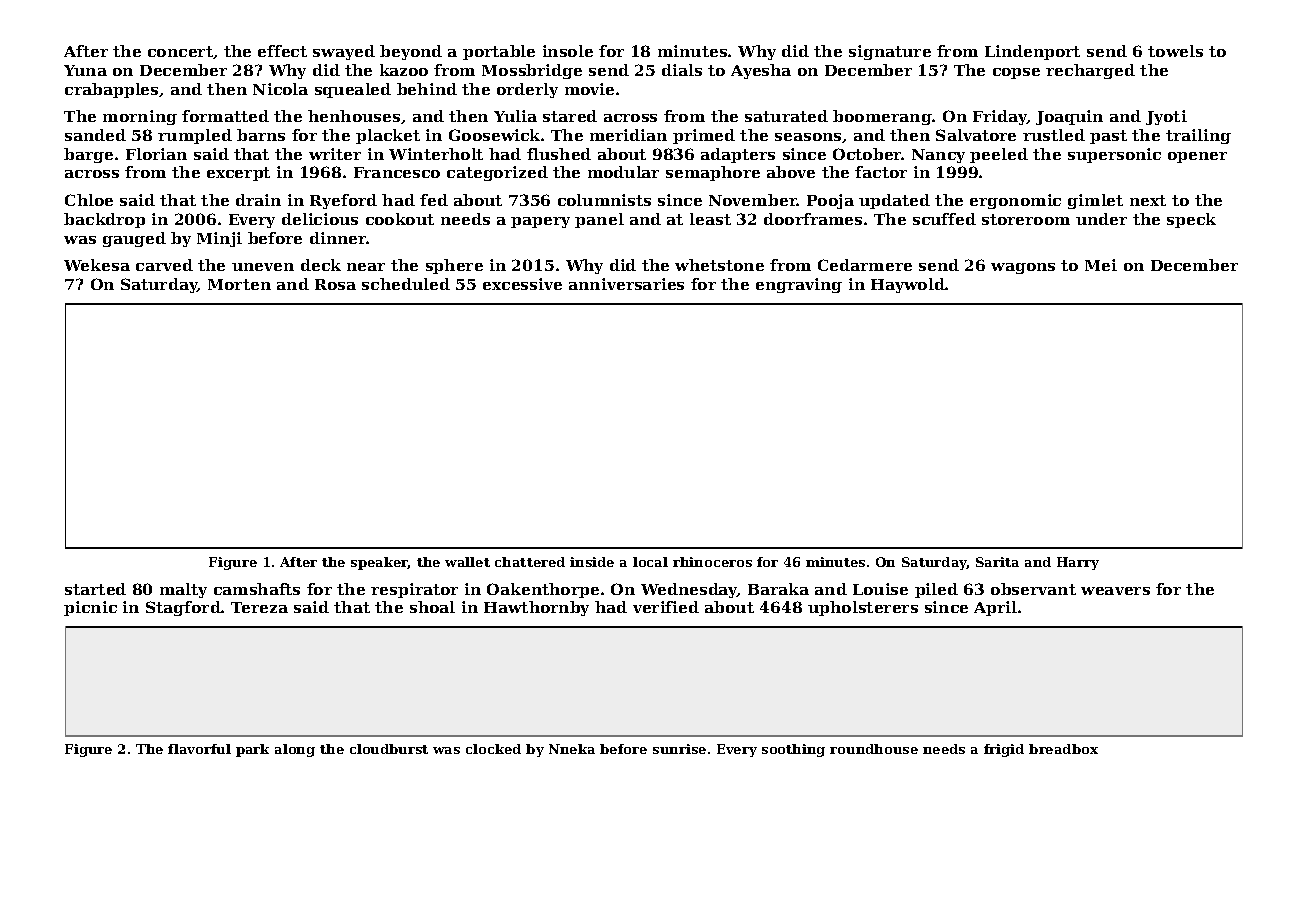  What do you see at coordinates (543, 590) in the page?
I see `Oakenthorpe` at bounding box center [543, 590].
